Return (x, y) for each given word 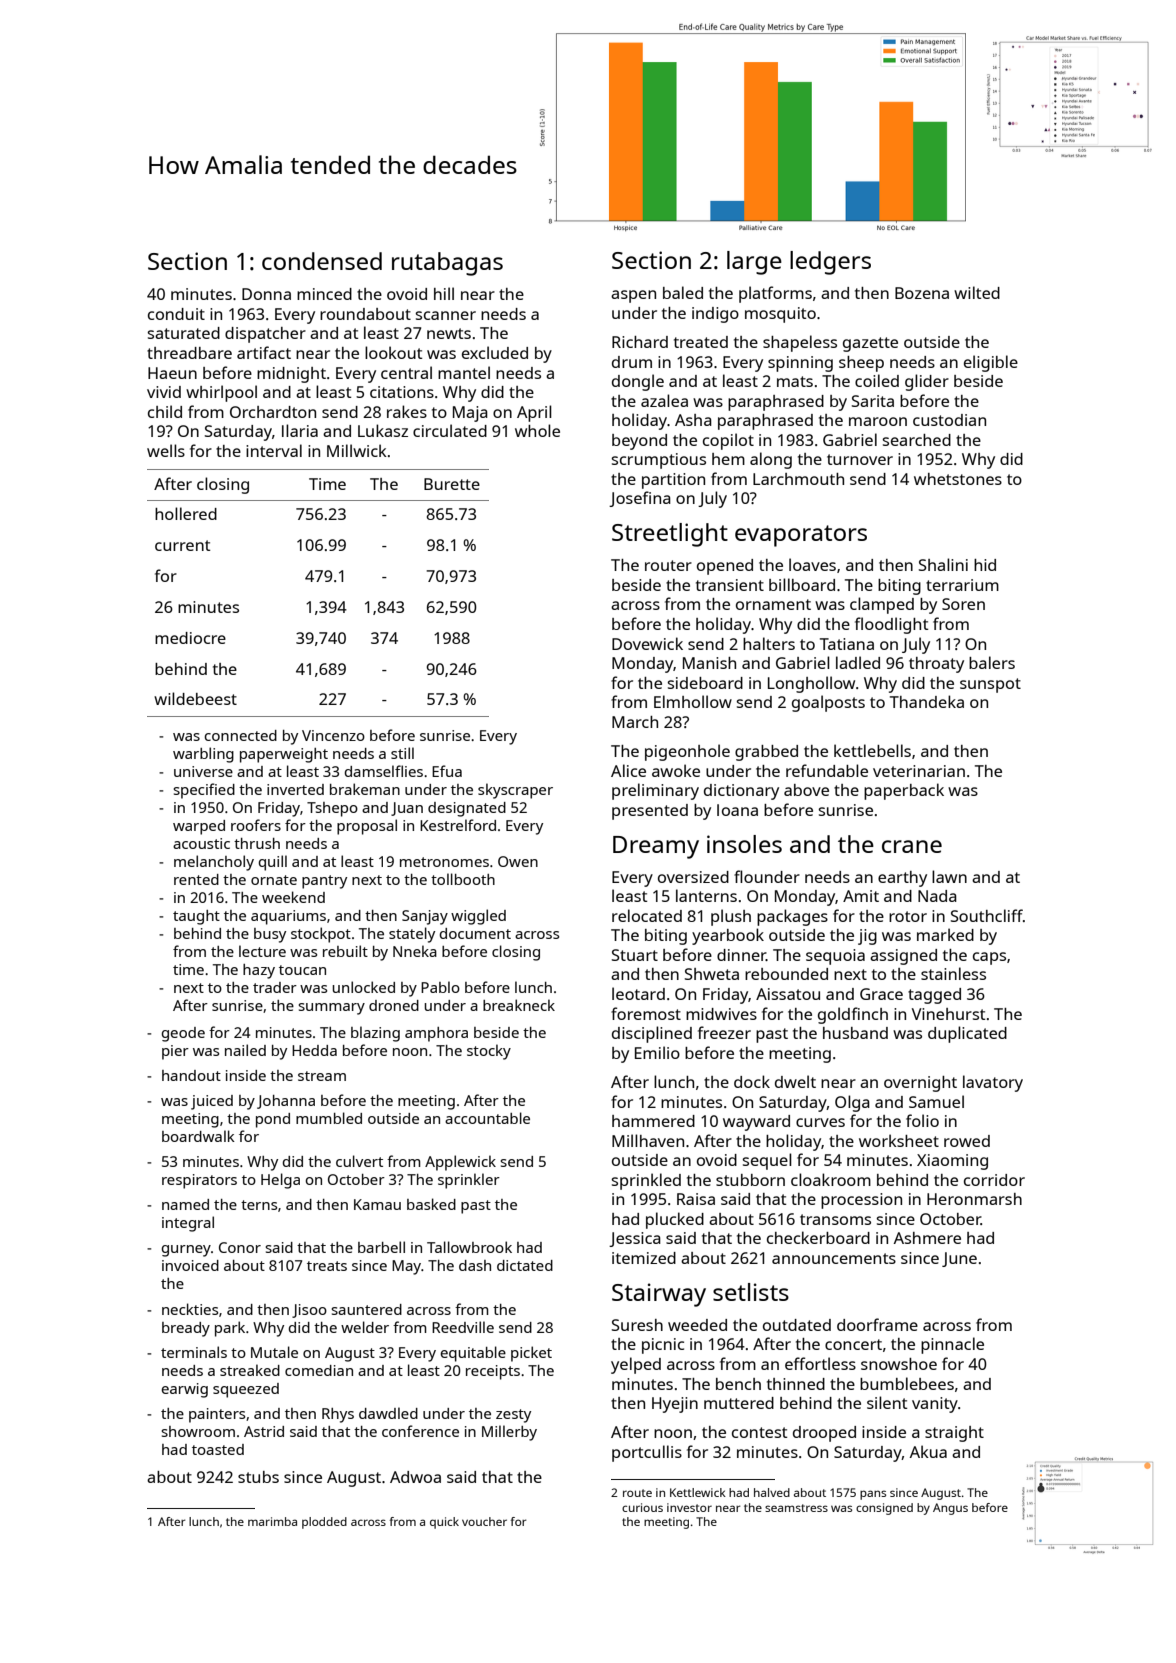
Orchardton (273, 412)
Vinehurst (948, 1014)
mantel (464, 372)
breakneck (519, 1005)
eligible (991, 363)
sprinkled (646, 1181)
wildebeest (195, 698)
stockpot (321, 935)
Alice (628, 770)
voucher (484, 1521)
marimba (272, 1521)
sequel (767, 1161)
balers (992, 662)
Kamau (377, 1204)
